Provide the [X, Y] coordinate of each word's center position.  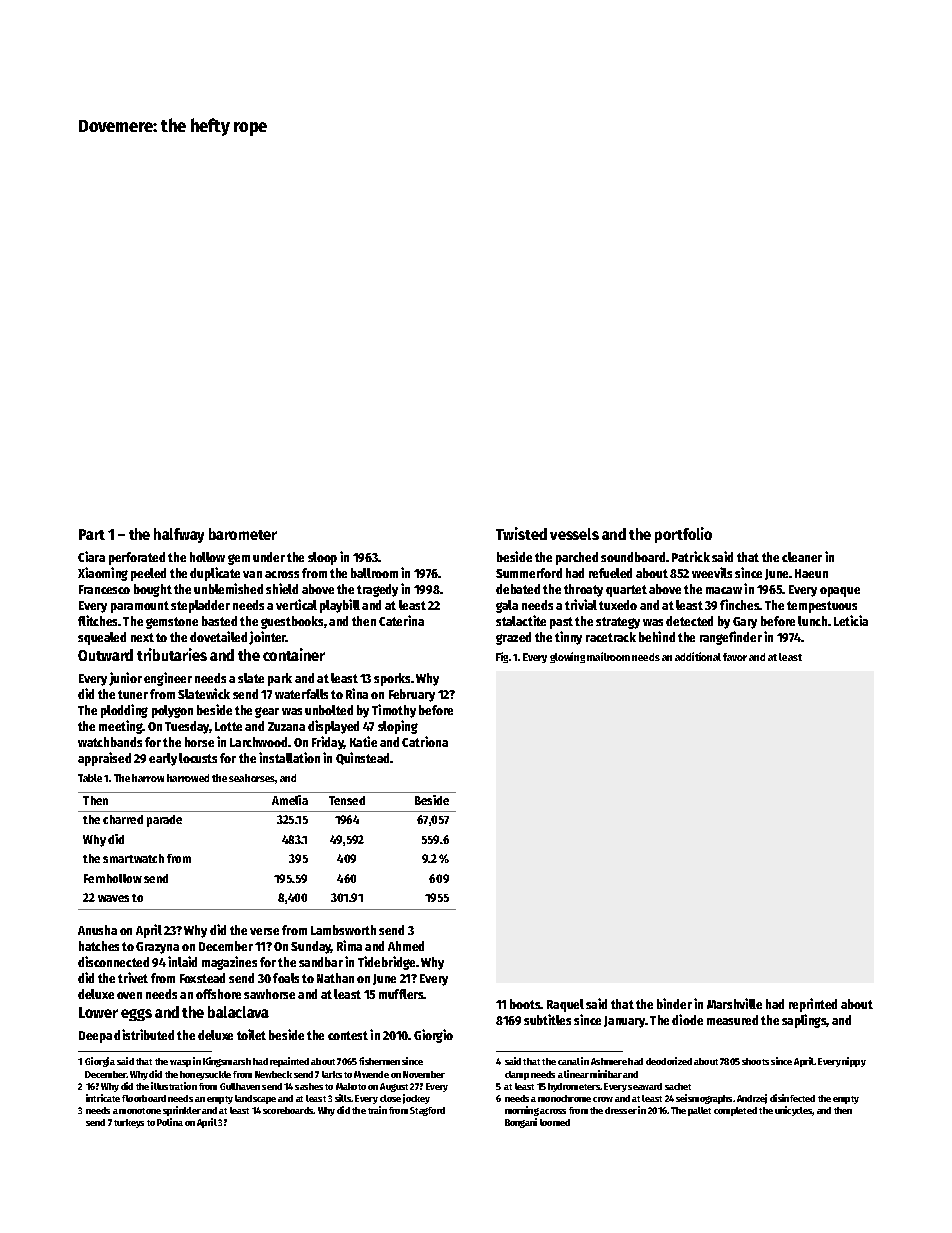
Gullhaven [240, 1086]
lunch [812, 621]
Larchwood [258, 742]
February [412, 695]
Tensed [347, 800]
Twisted [521, 533]
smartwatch [133, 858]
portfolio [683, 535]
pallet [699, 1111]
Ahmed [406, 946]
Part [92, 534]
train [377, 1110]
